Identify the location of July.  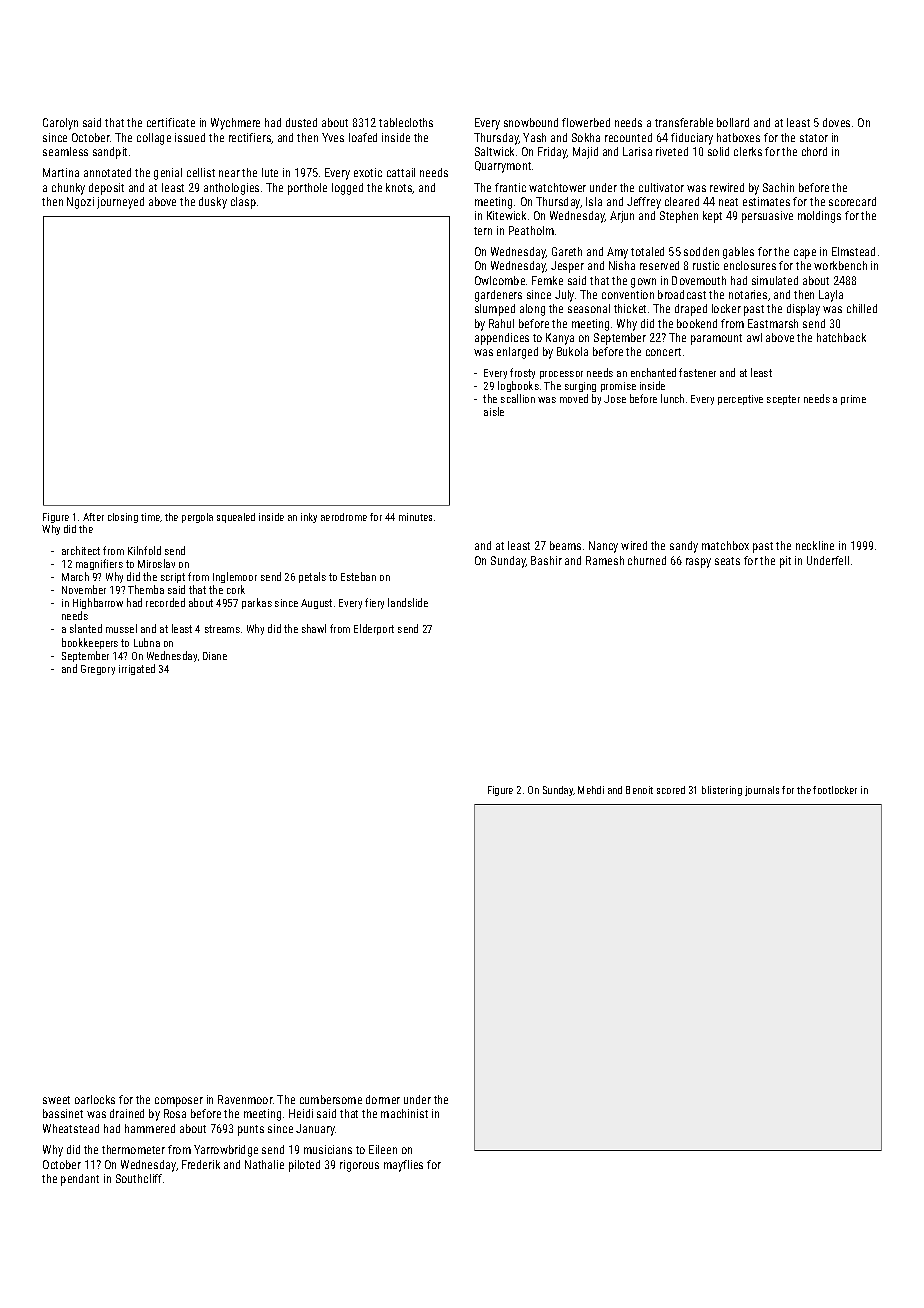
(564, 296).
